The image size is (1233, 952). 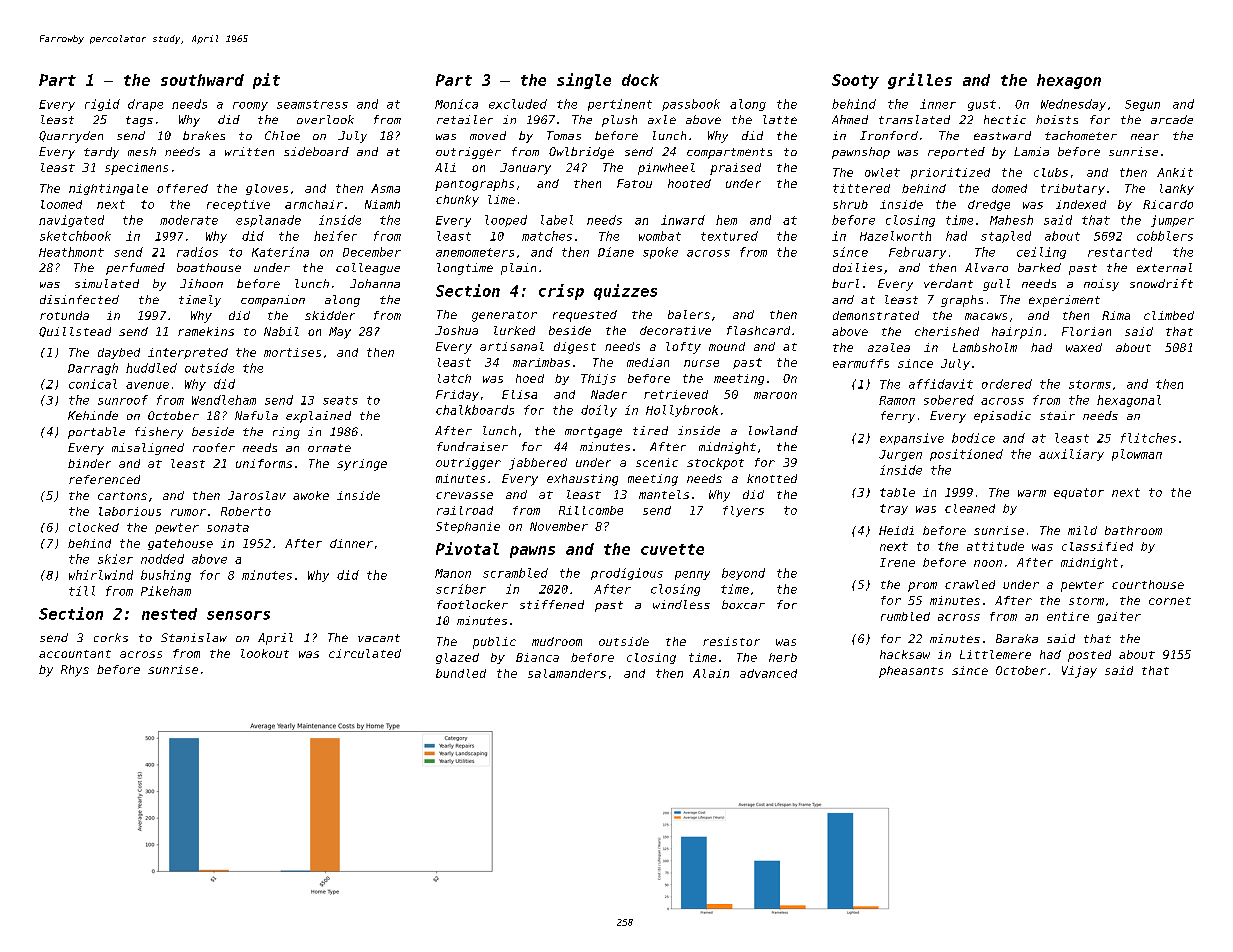 I want to click on salamanders, so click(x=567, y=673).
